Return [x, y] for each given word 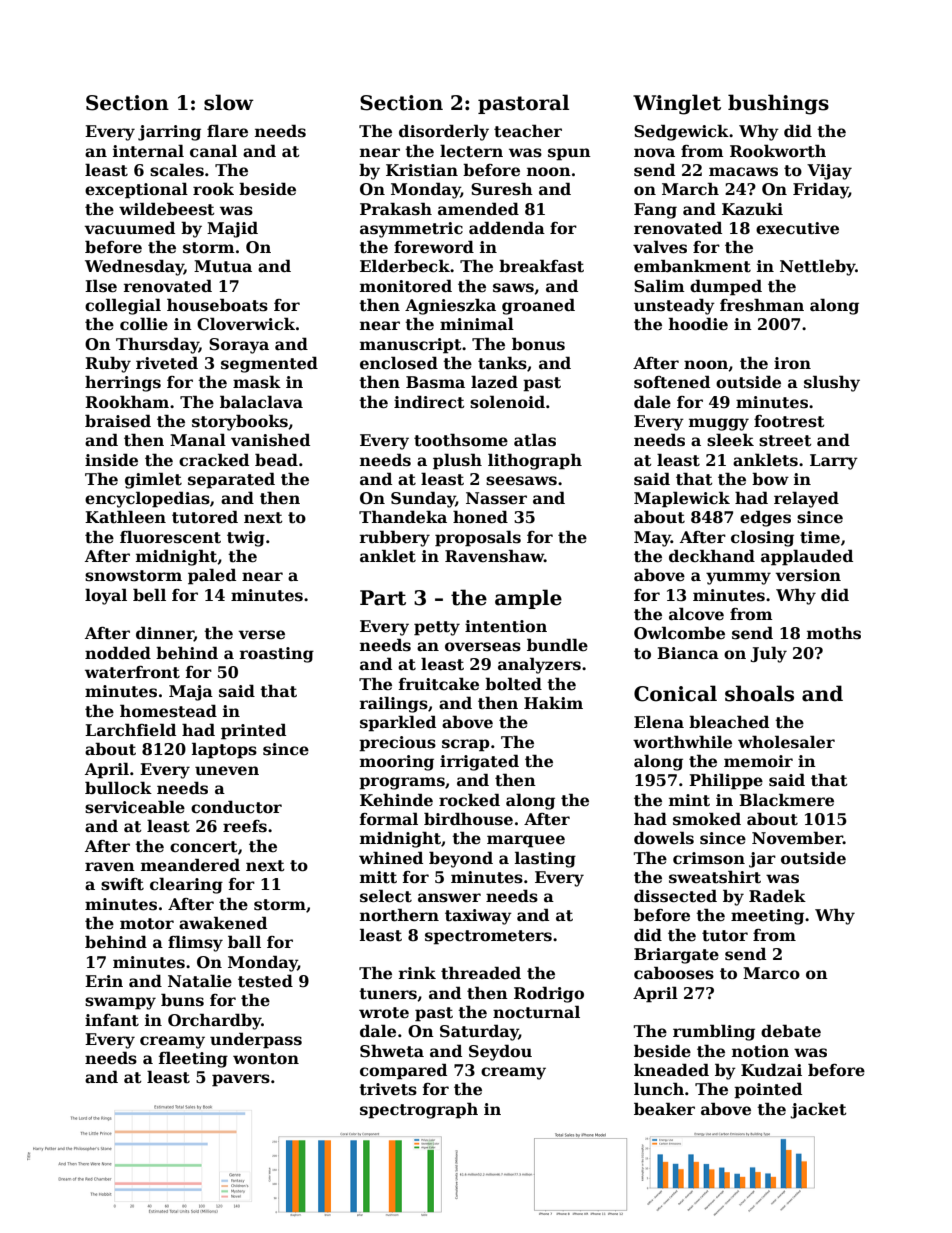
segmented [269, 364]
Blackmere [786, 800]
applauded [807, 557]
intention [506, 626]
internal [148, 151]
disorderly [444, 132]
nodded [118, 653]
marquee [526, 841]
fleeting [193, 1059]
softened [672, 382]
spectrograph [419, 1110]
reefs [245, 826]
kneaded [671, 1070]
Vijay [829, 172]
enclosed [399, 363]
